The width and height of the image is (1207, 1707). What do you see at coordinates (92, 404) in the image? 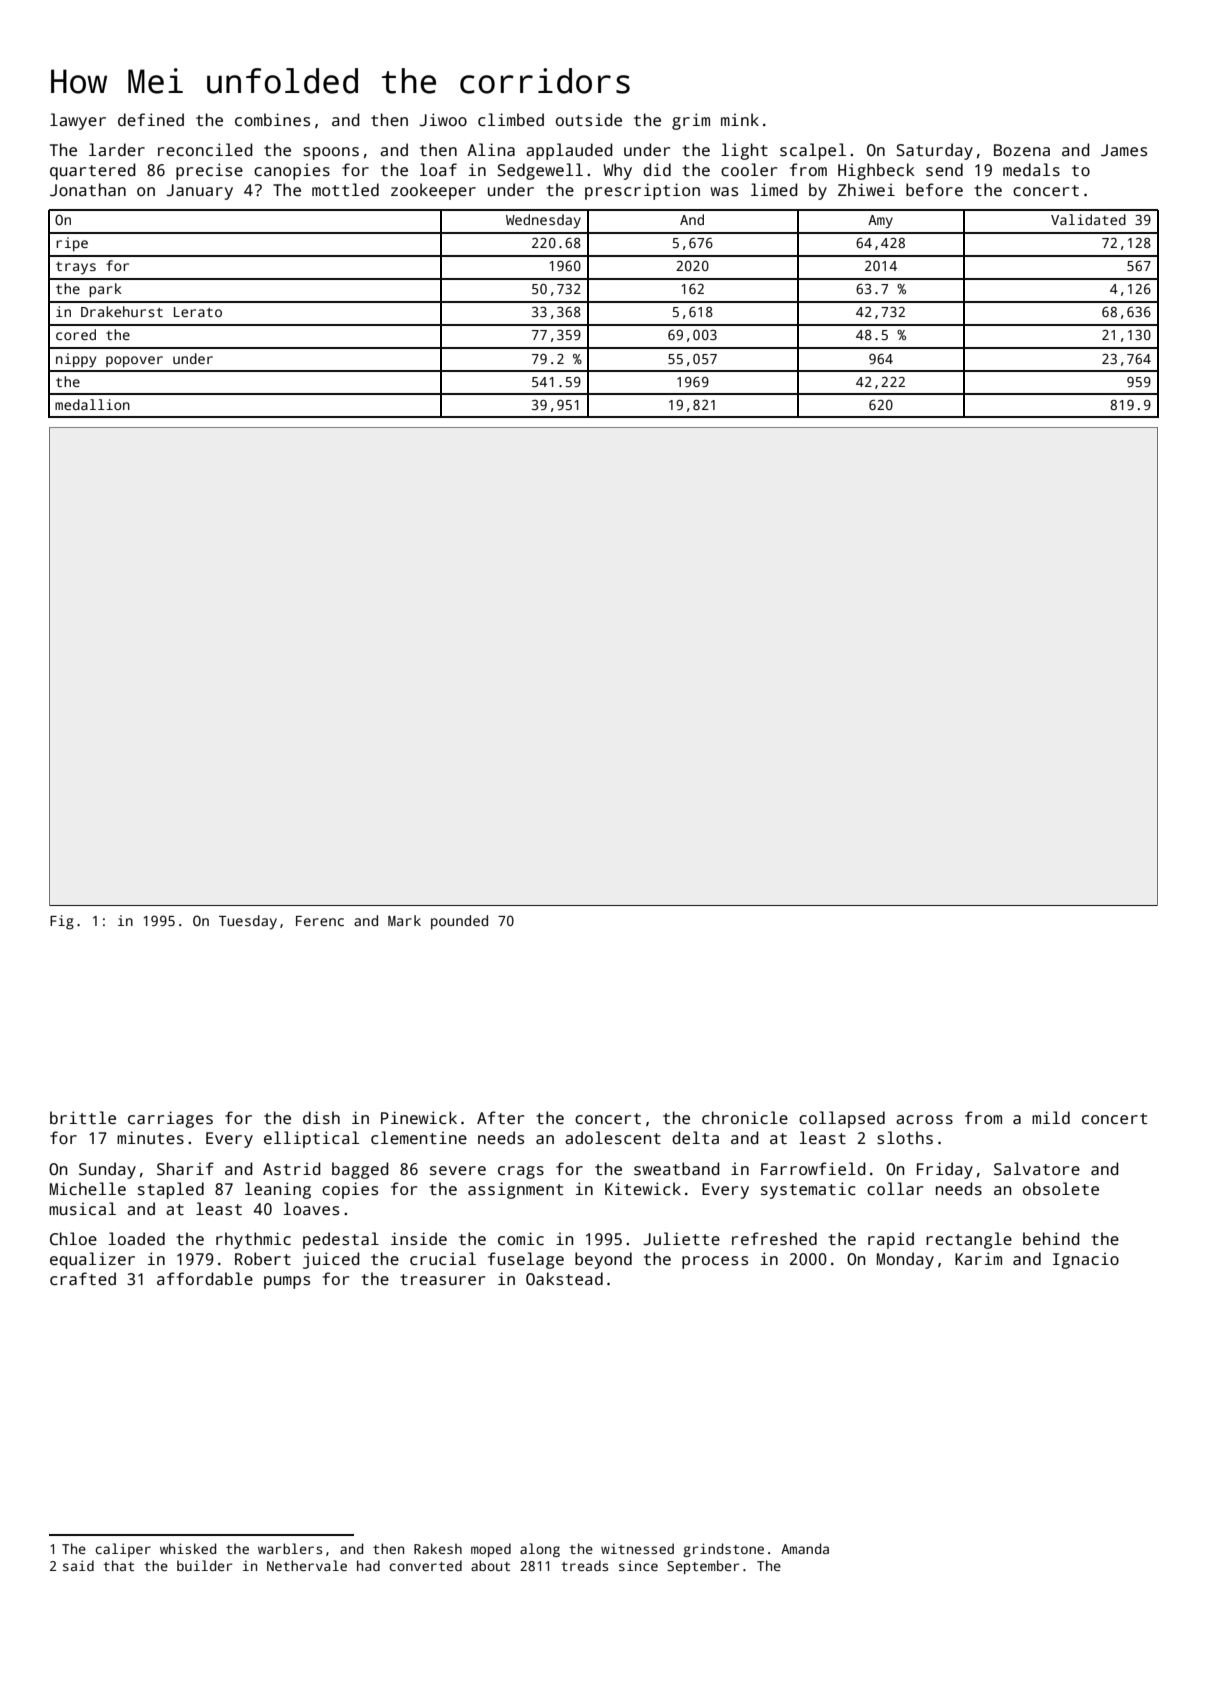
I see `medallion` at bounding box center [92, 404].
